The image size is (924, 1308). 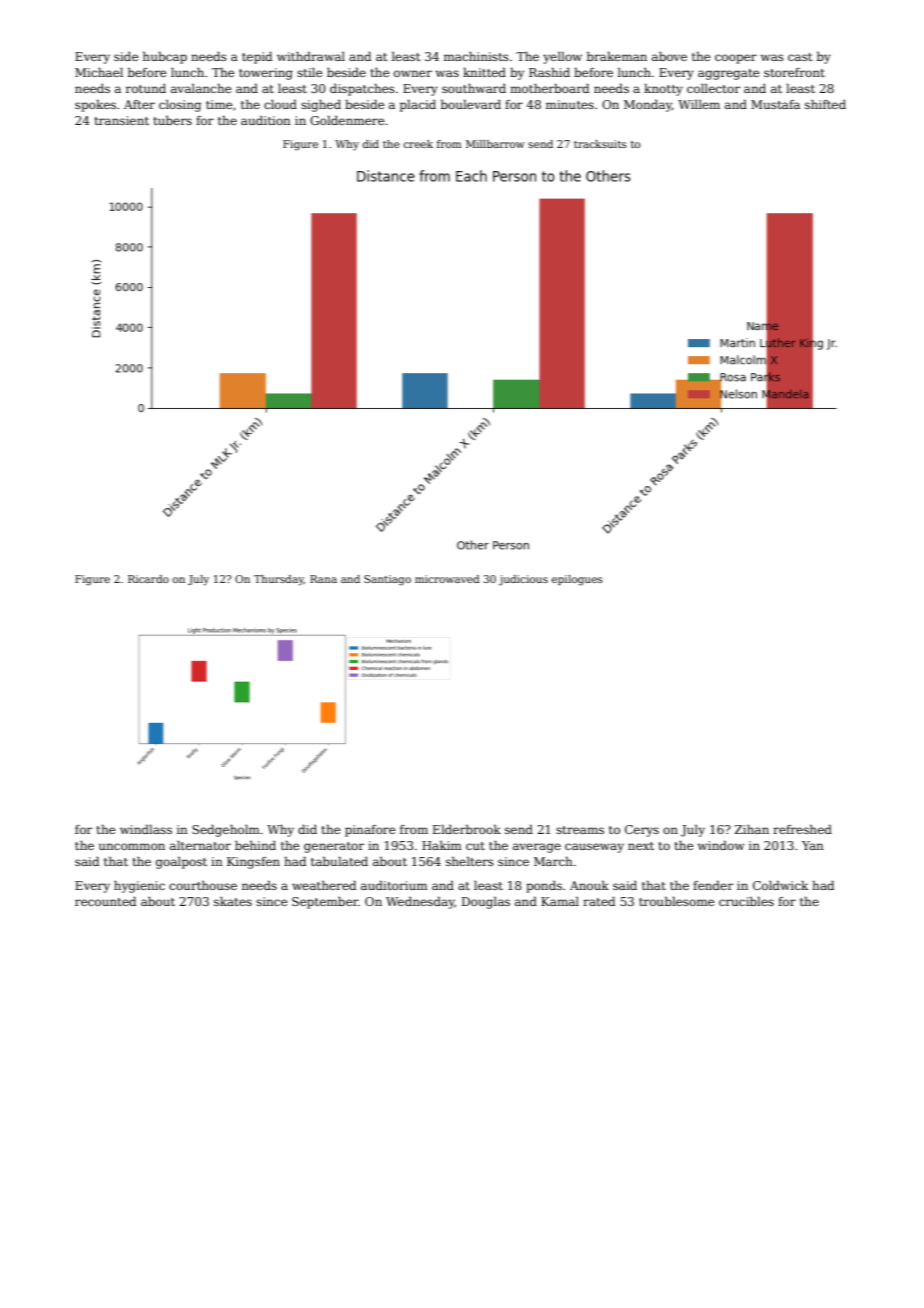 I want to click on microwaved, so click(x=447, y=579).
